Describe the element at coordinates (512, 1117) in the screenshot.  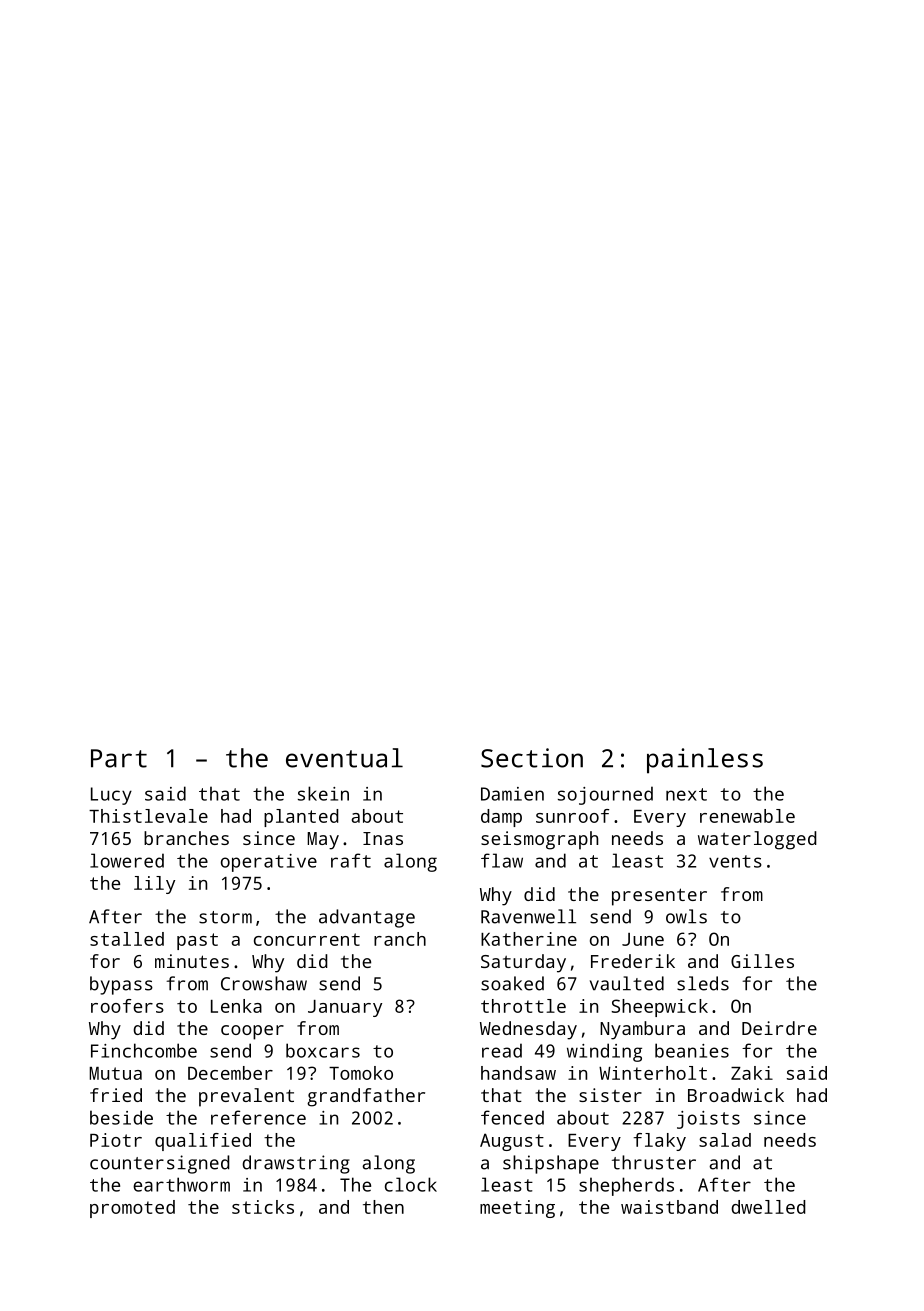
I see `fenced` at that location.
